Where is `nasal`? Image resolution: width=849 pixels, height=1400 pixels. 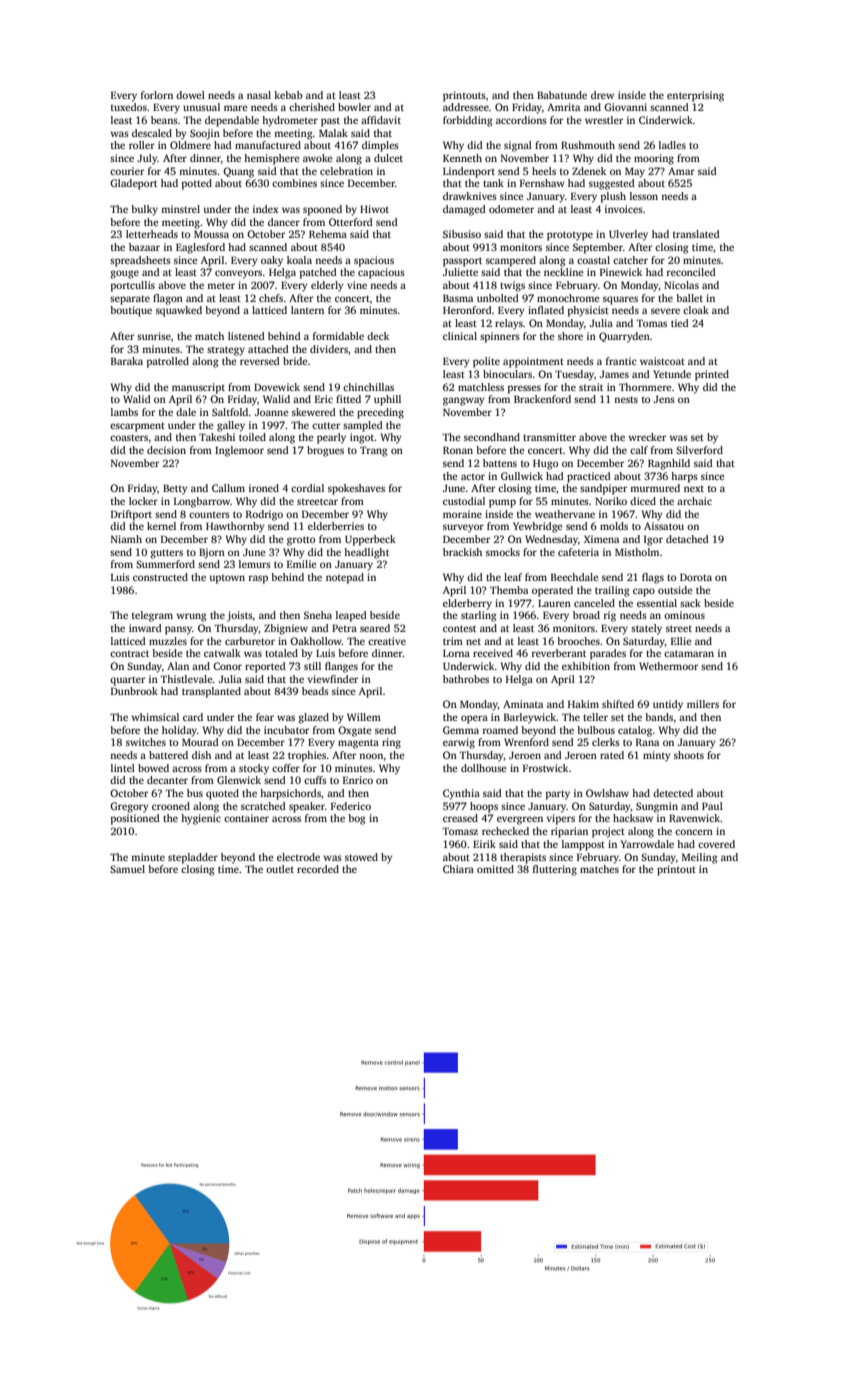 nasal is located at coordinates (259, 95).
